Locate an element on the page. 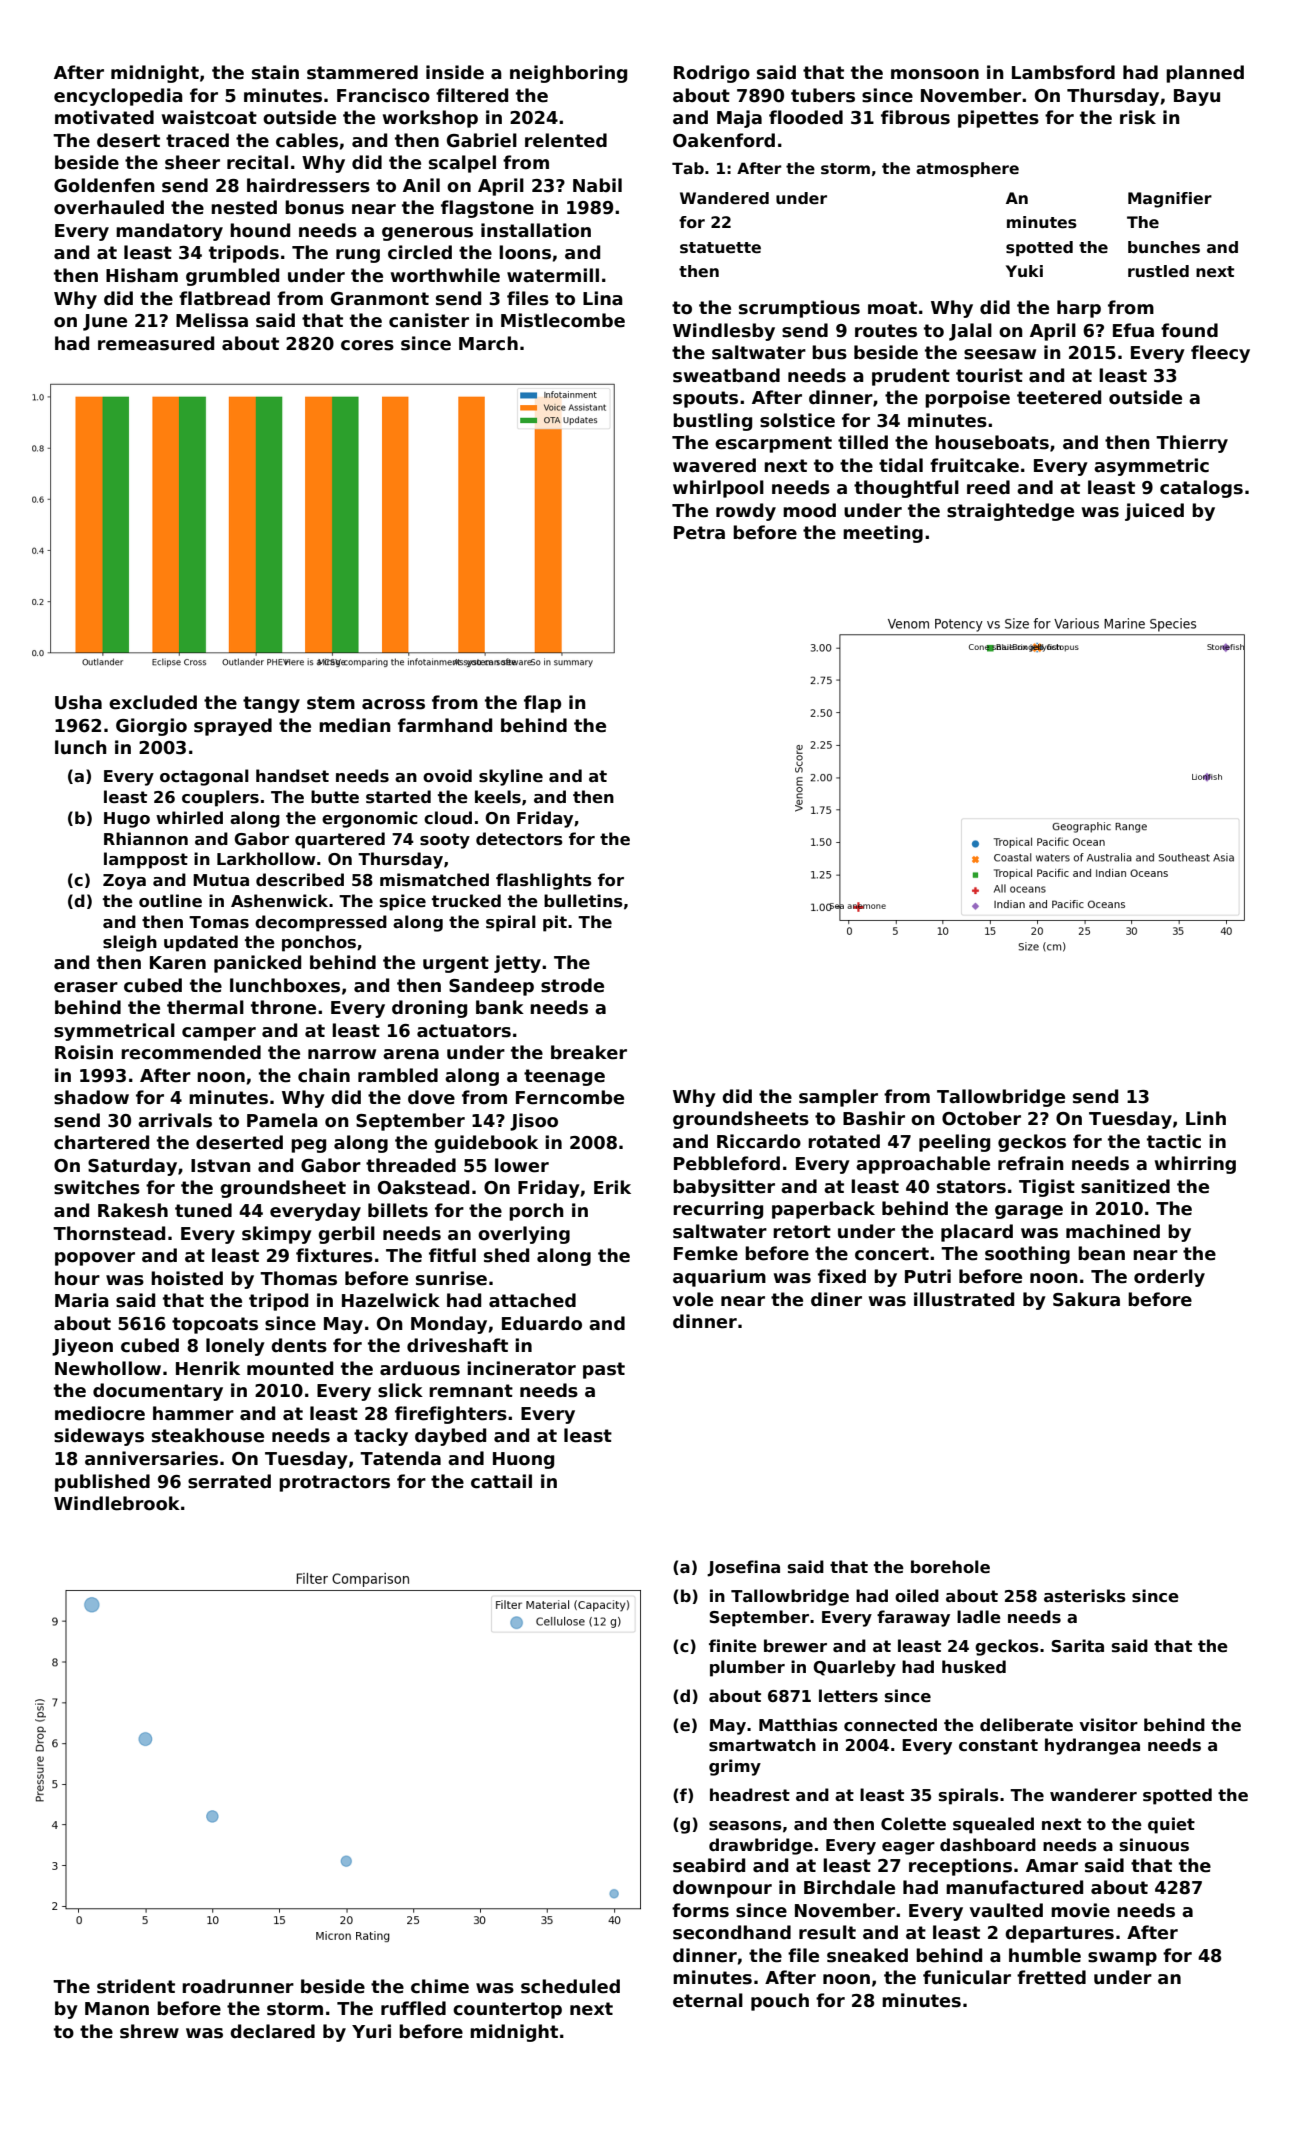 This page has height=2152, width=1306. squealed is located at coordinates (993, 1825).
